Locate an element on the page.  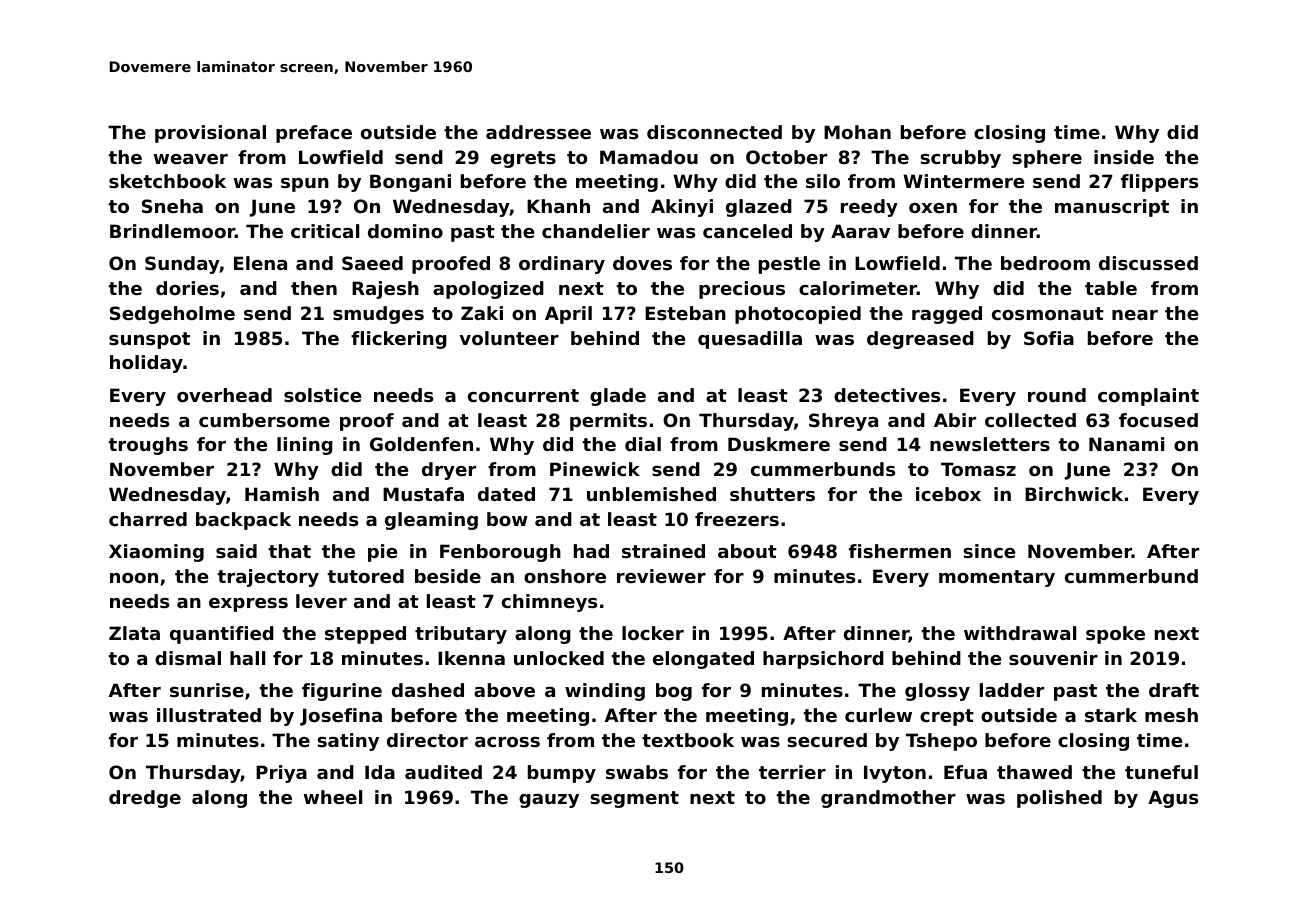
preface is located at coordinates (314, 134).
